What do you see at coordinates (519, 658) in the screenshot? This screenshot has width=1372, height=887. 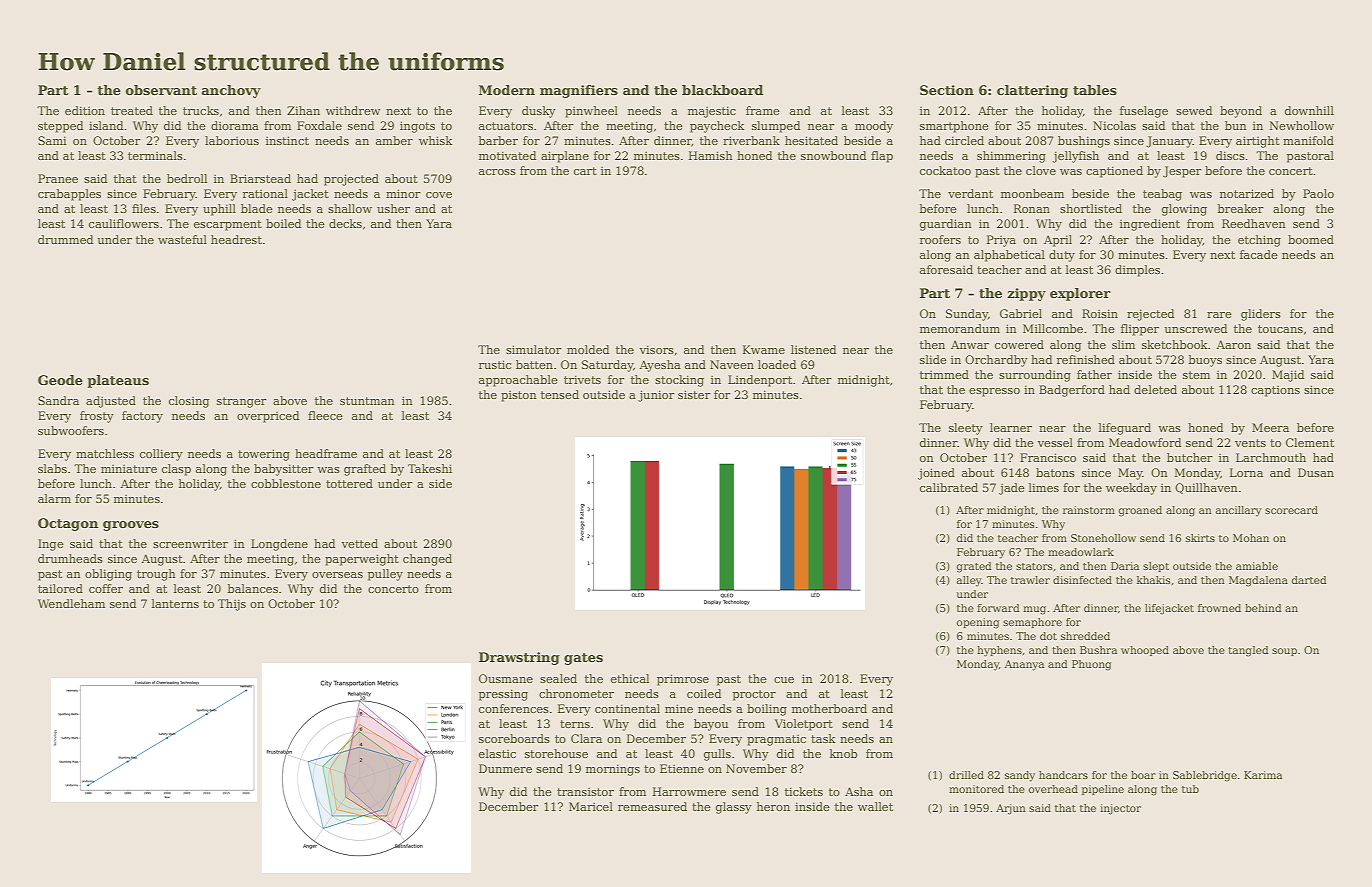 I see `Drawstring` at bounding box center [519, 658].
